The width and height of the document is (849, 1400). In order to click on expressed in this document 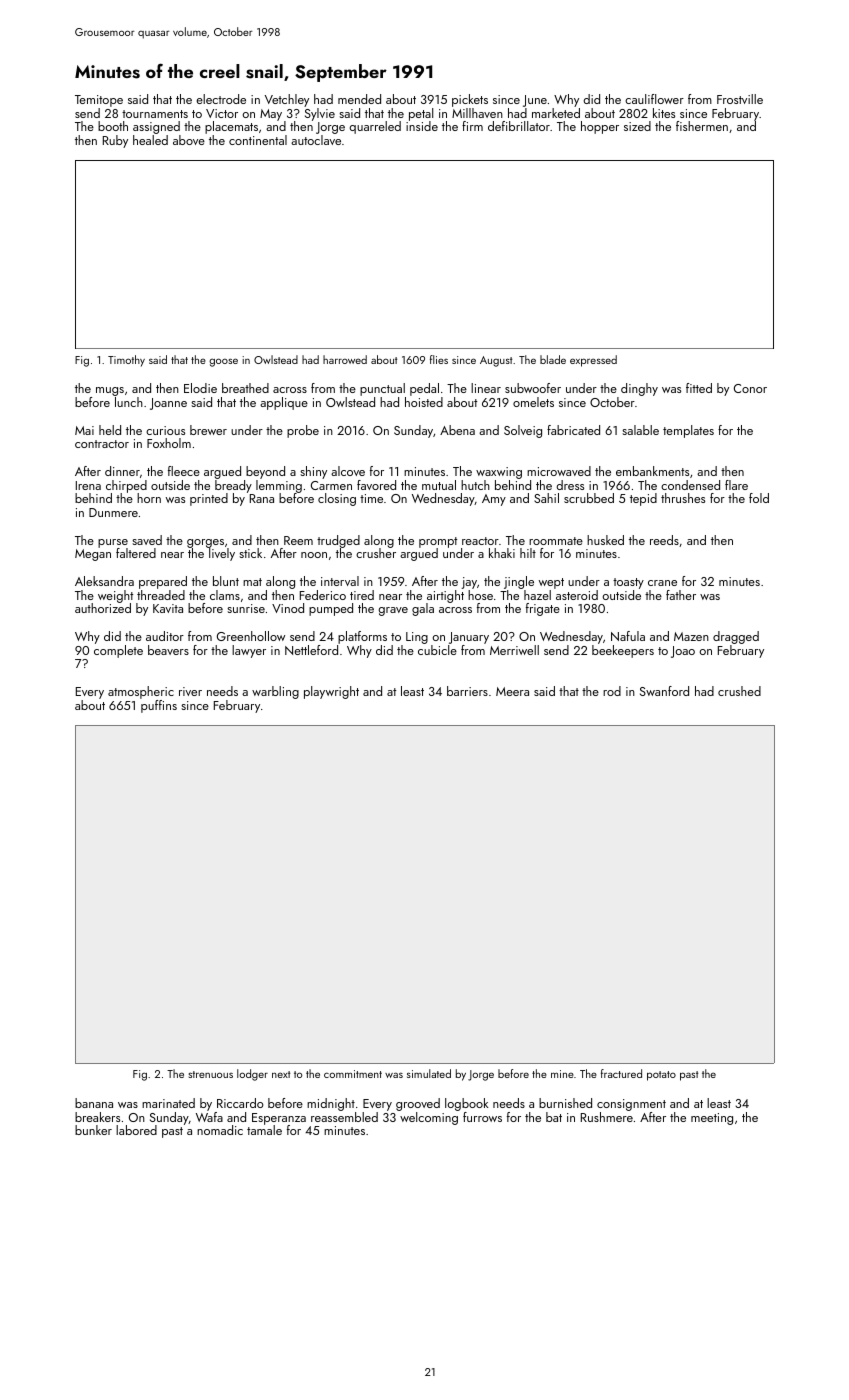, I will do `click(593, 361)`.
